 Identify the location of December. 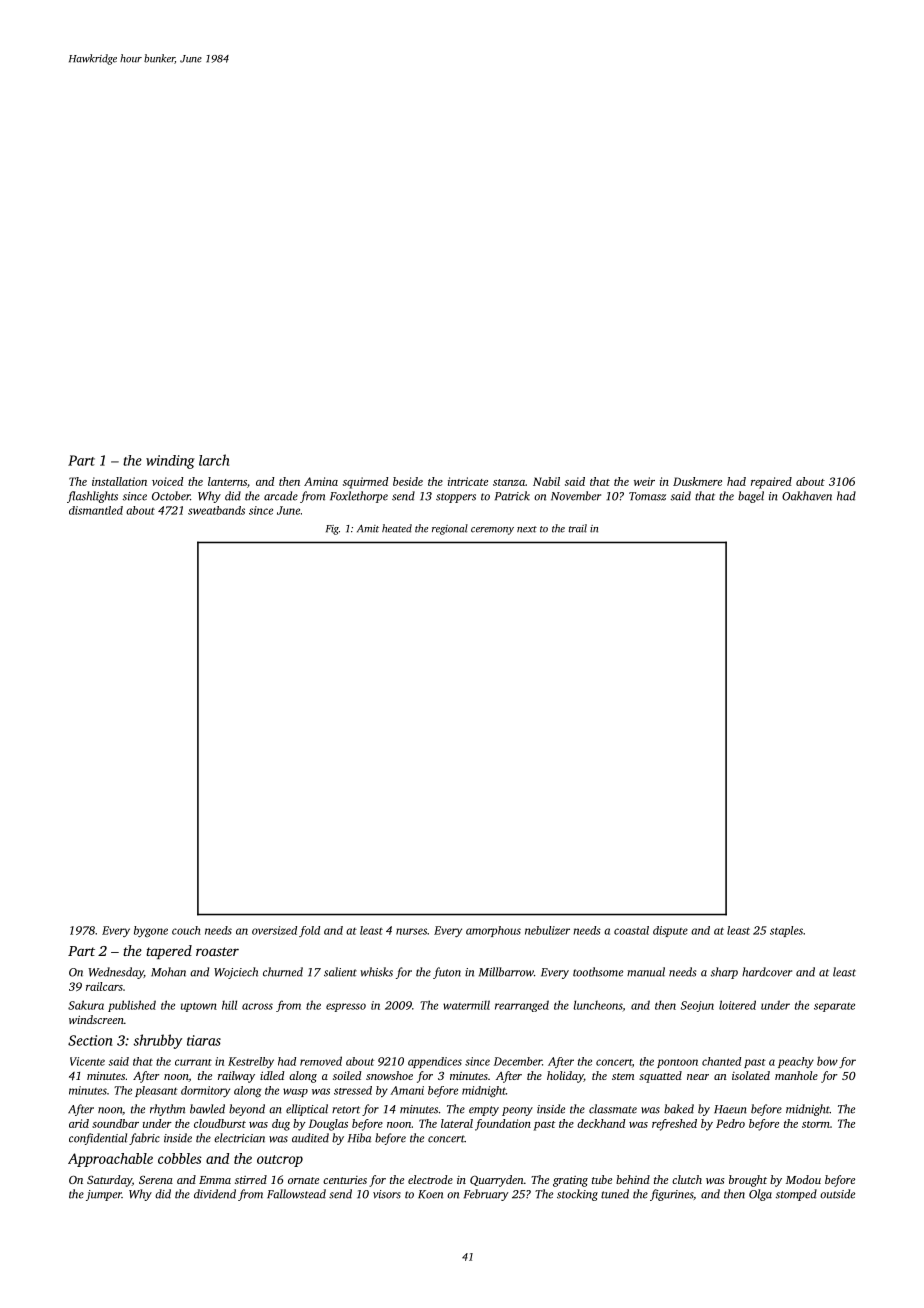
(518, 1061).
